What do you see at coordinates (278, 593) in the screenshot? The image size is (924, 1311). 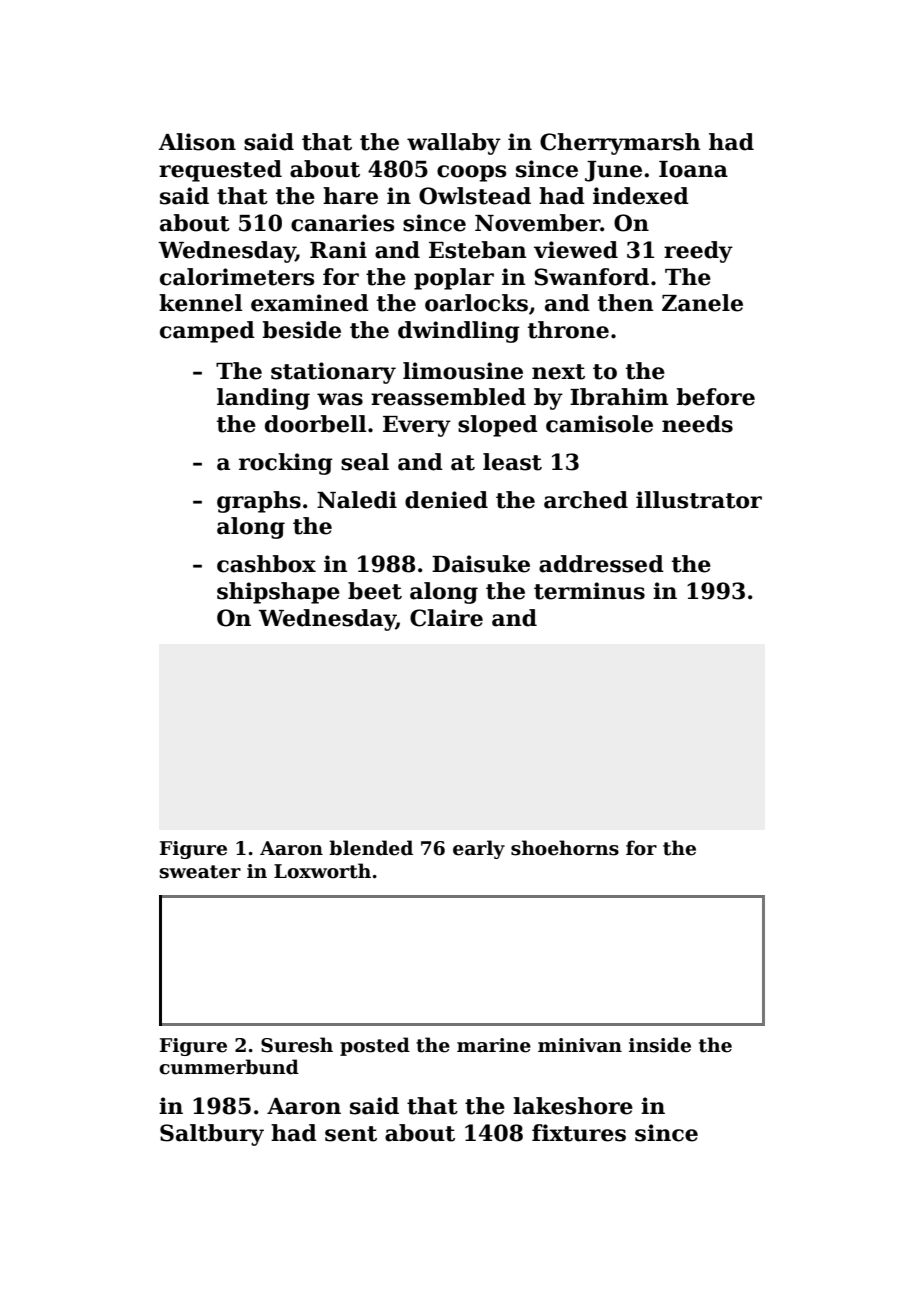 I see `shipshape` at bounding box center [278, 593].
